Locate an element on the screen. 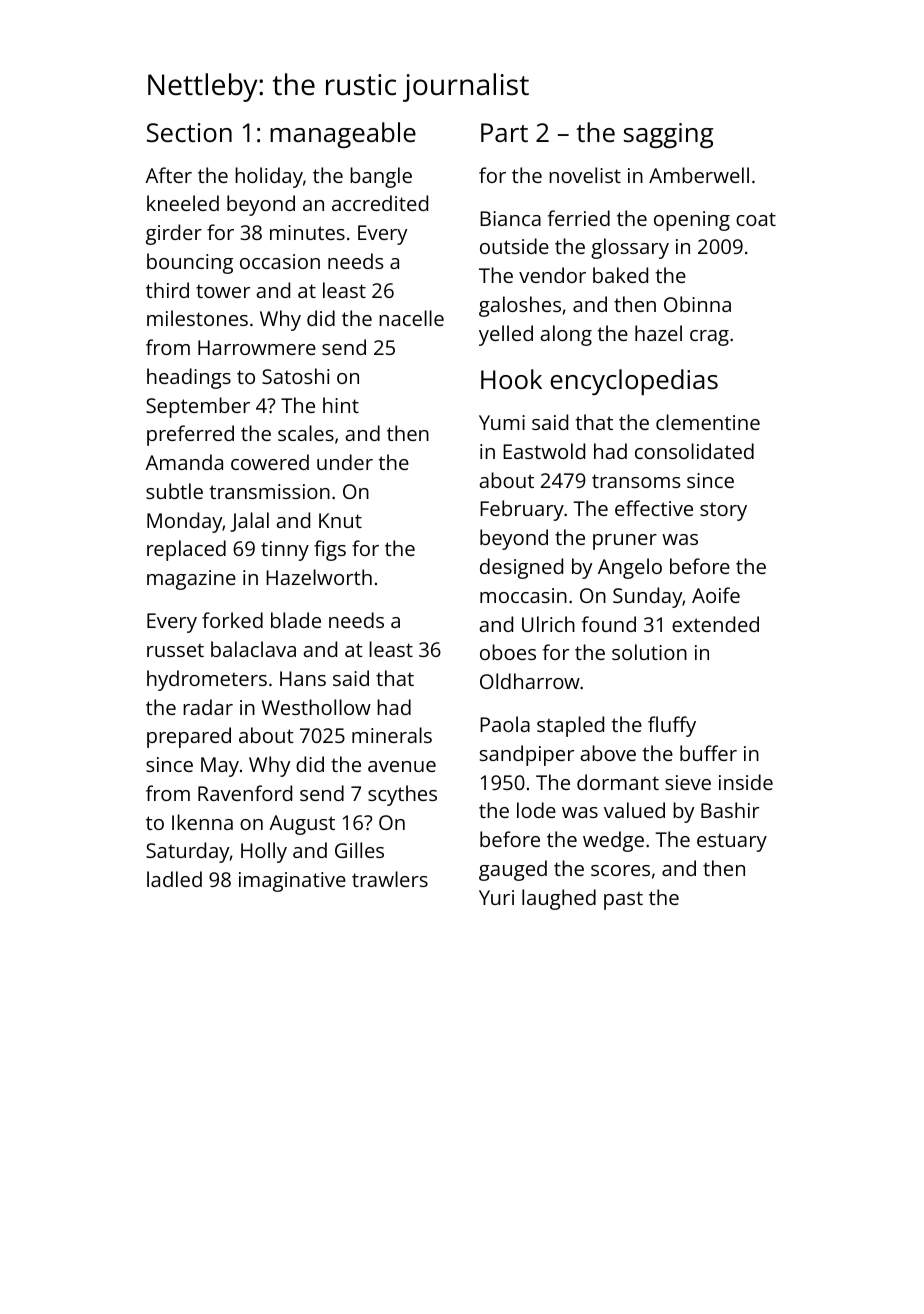  Obinna is located at coordinates (697, 304).
